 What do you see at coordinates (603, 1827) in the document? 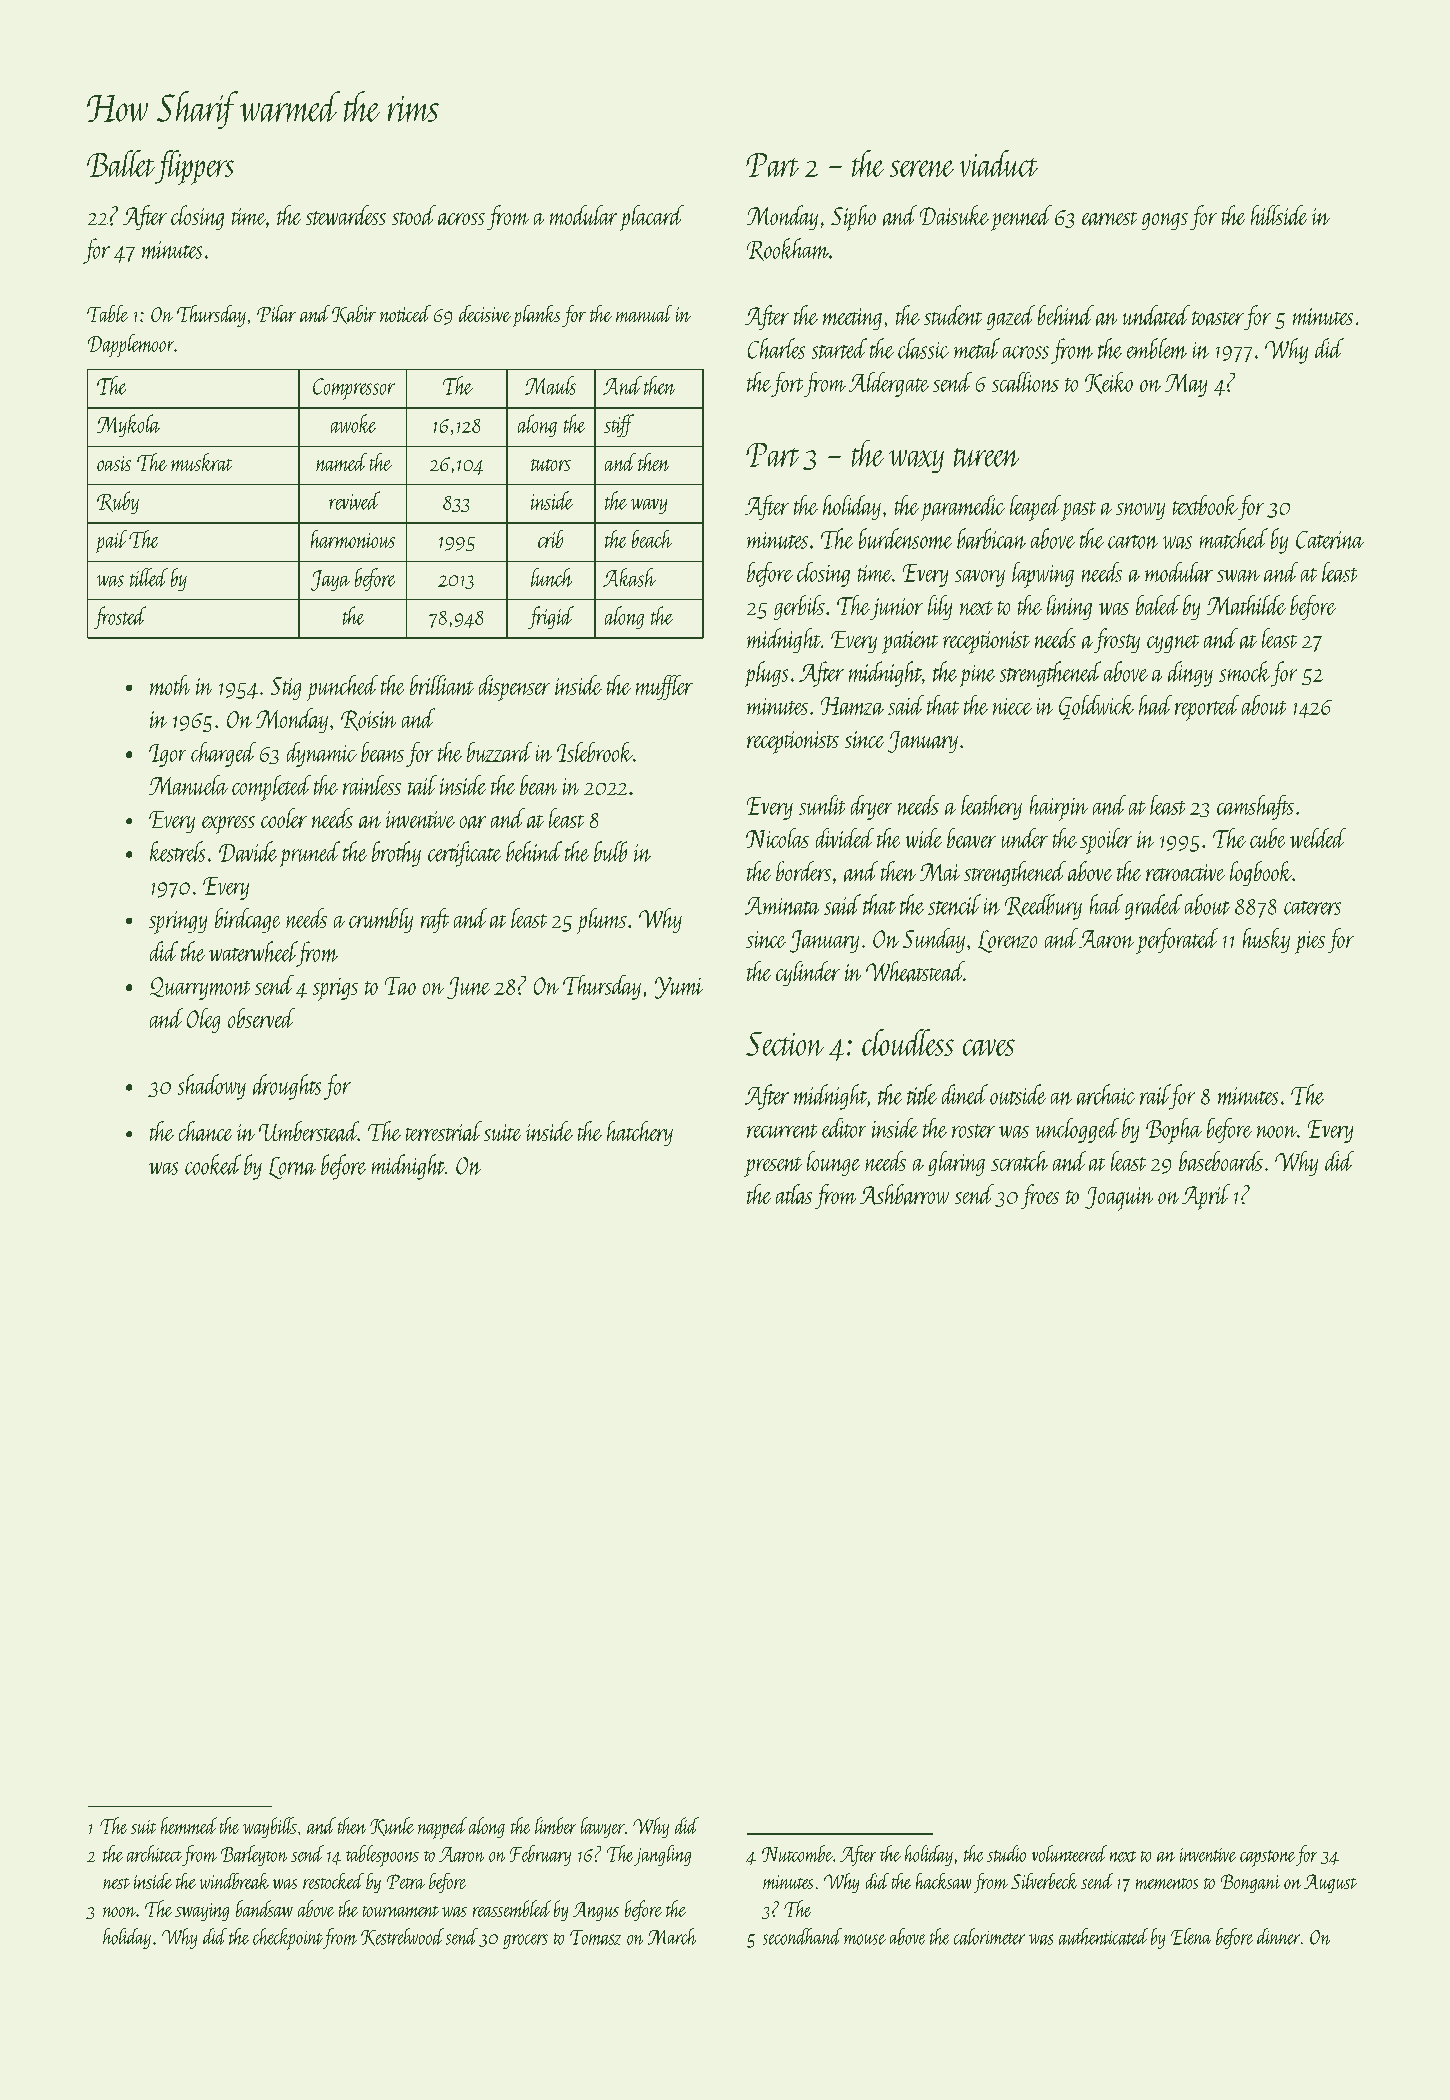
I see `lawyer` at bounding box center [603, 1827].
